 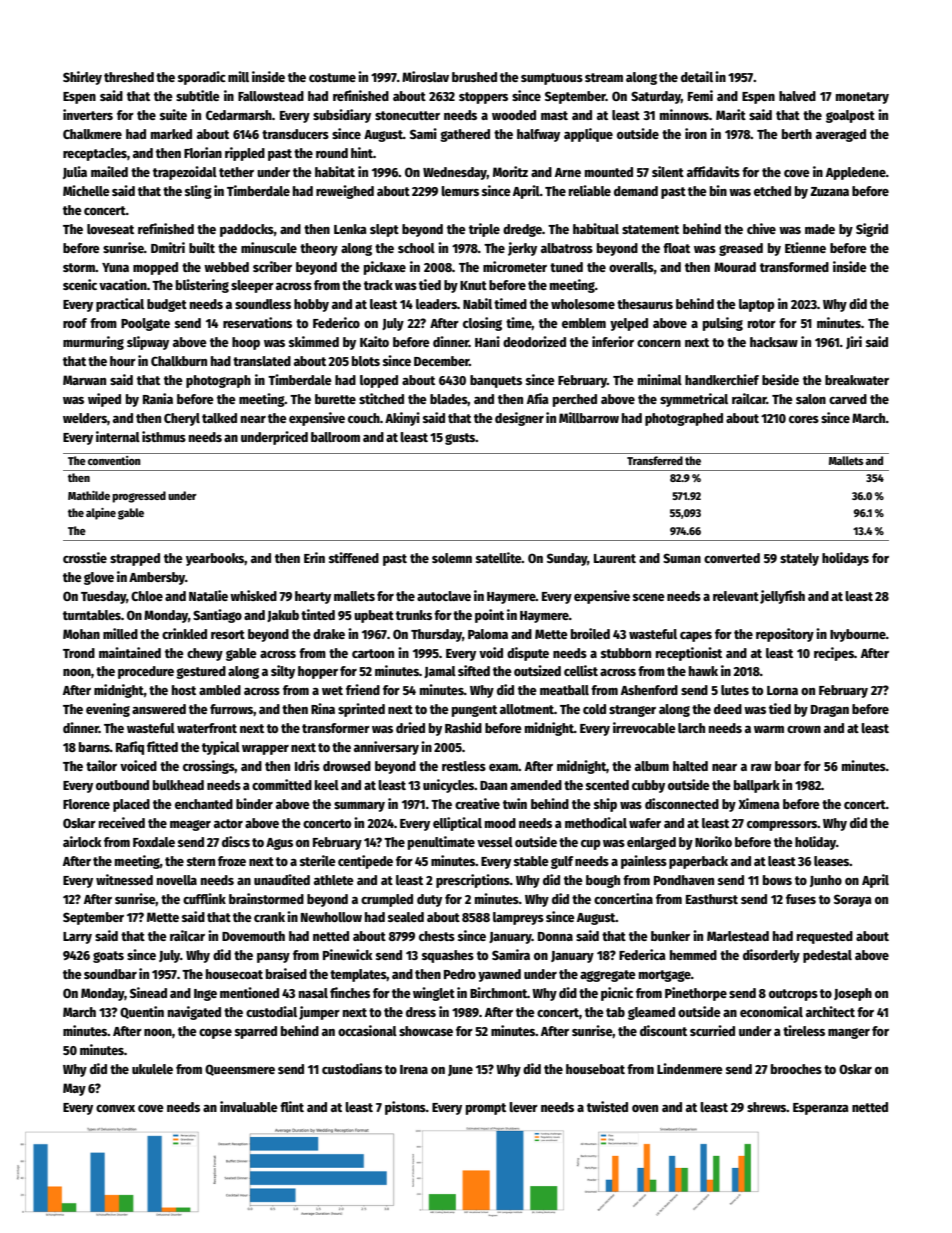 I want to click on sumptuous, so click(x=552, y=79).
